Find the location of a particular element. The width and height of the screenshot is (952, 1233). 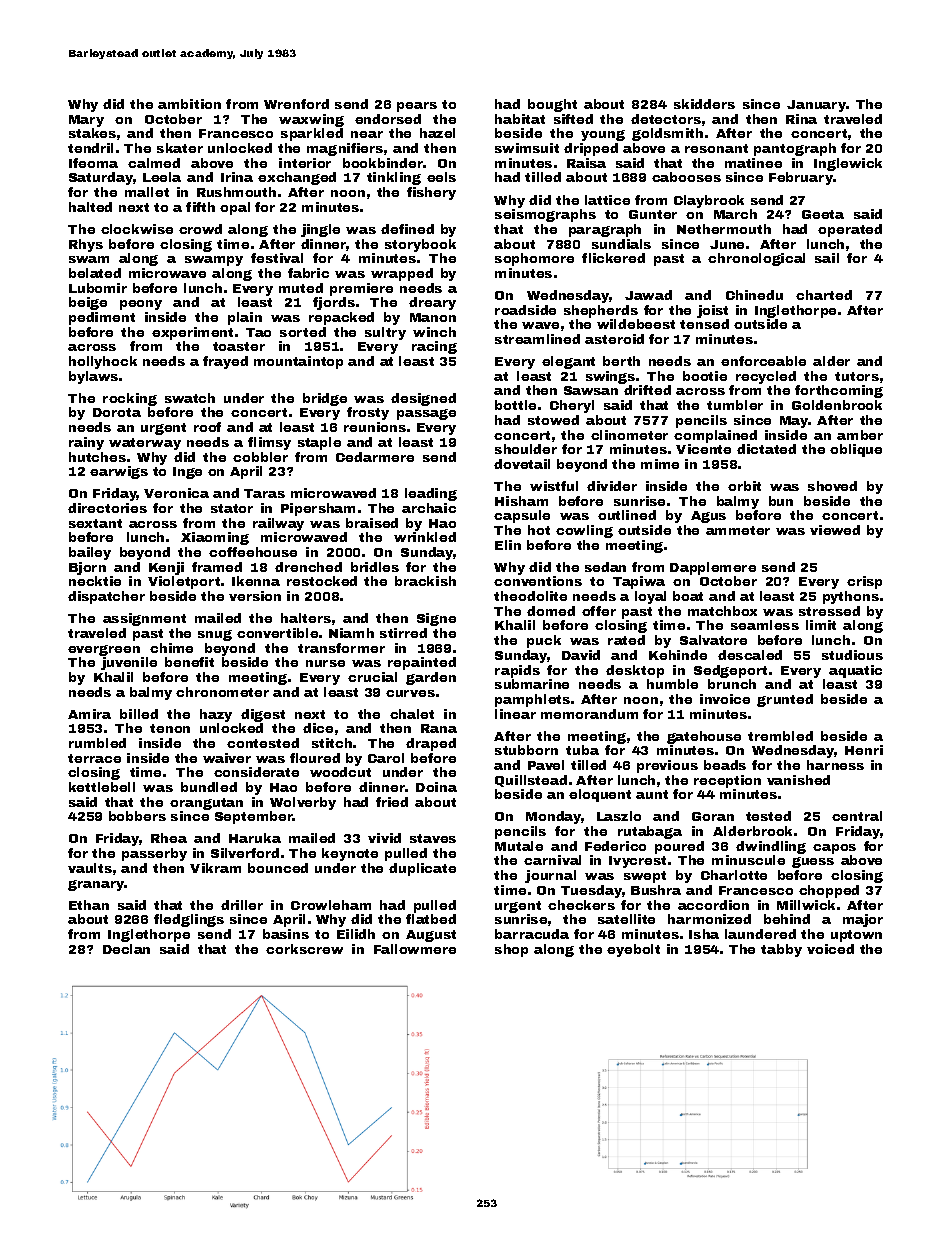

Fallowmere is located at coordinates (415, 949).
